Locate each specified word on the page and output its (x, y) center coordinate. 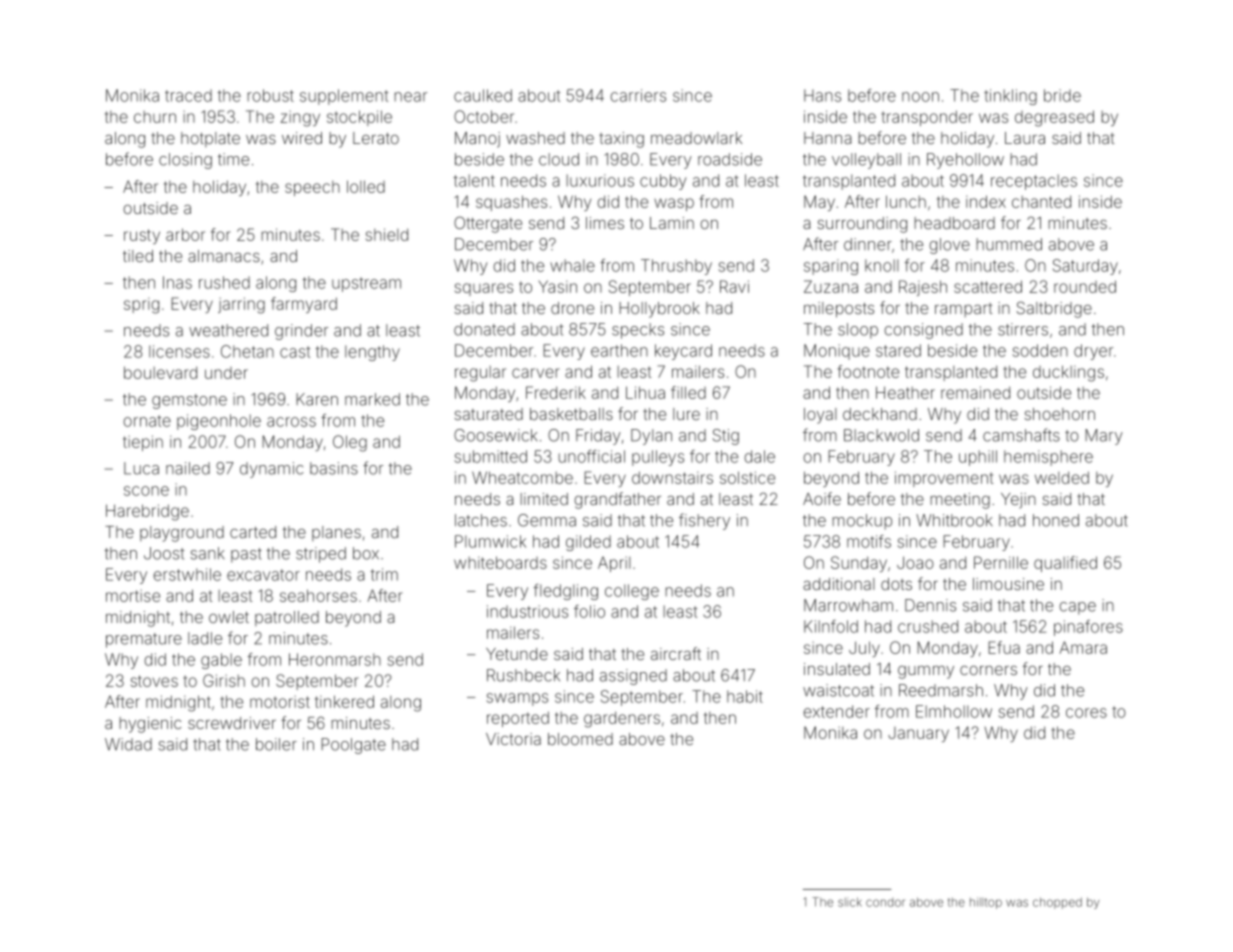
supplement (344, 97)
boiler (276, 744)
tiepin (143, 443)
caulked (483, 95)
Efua (1004, 647)
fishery (704, 521)
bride (1062, 95)
